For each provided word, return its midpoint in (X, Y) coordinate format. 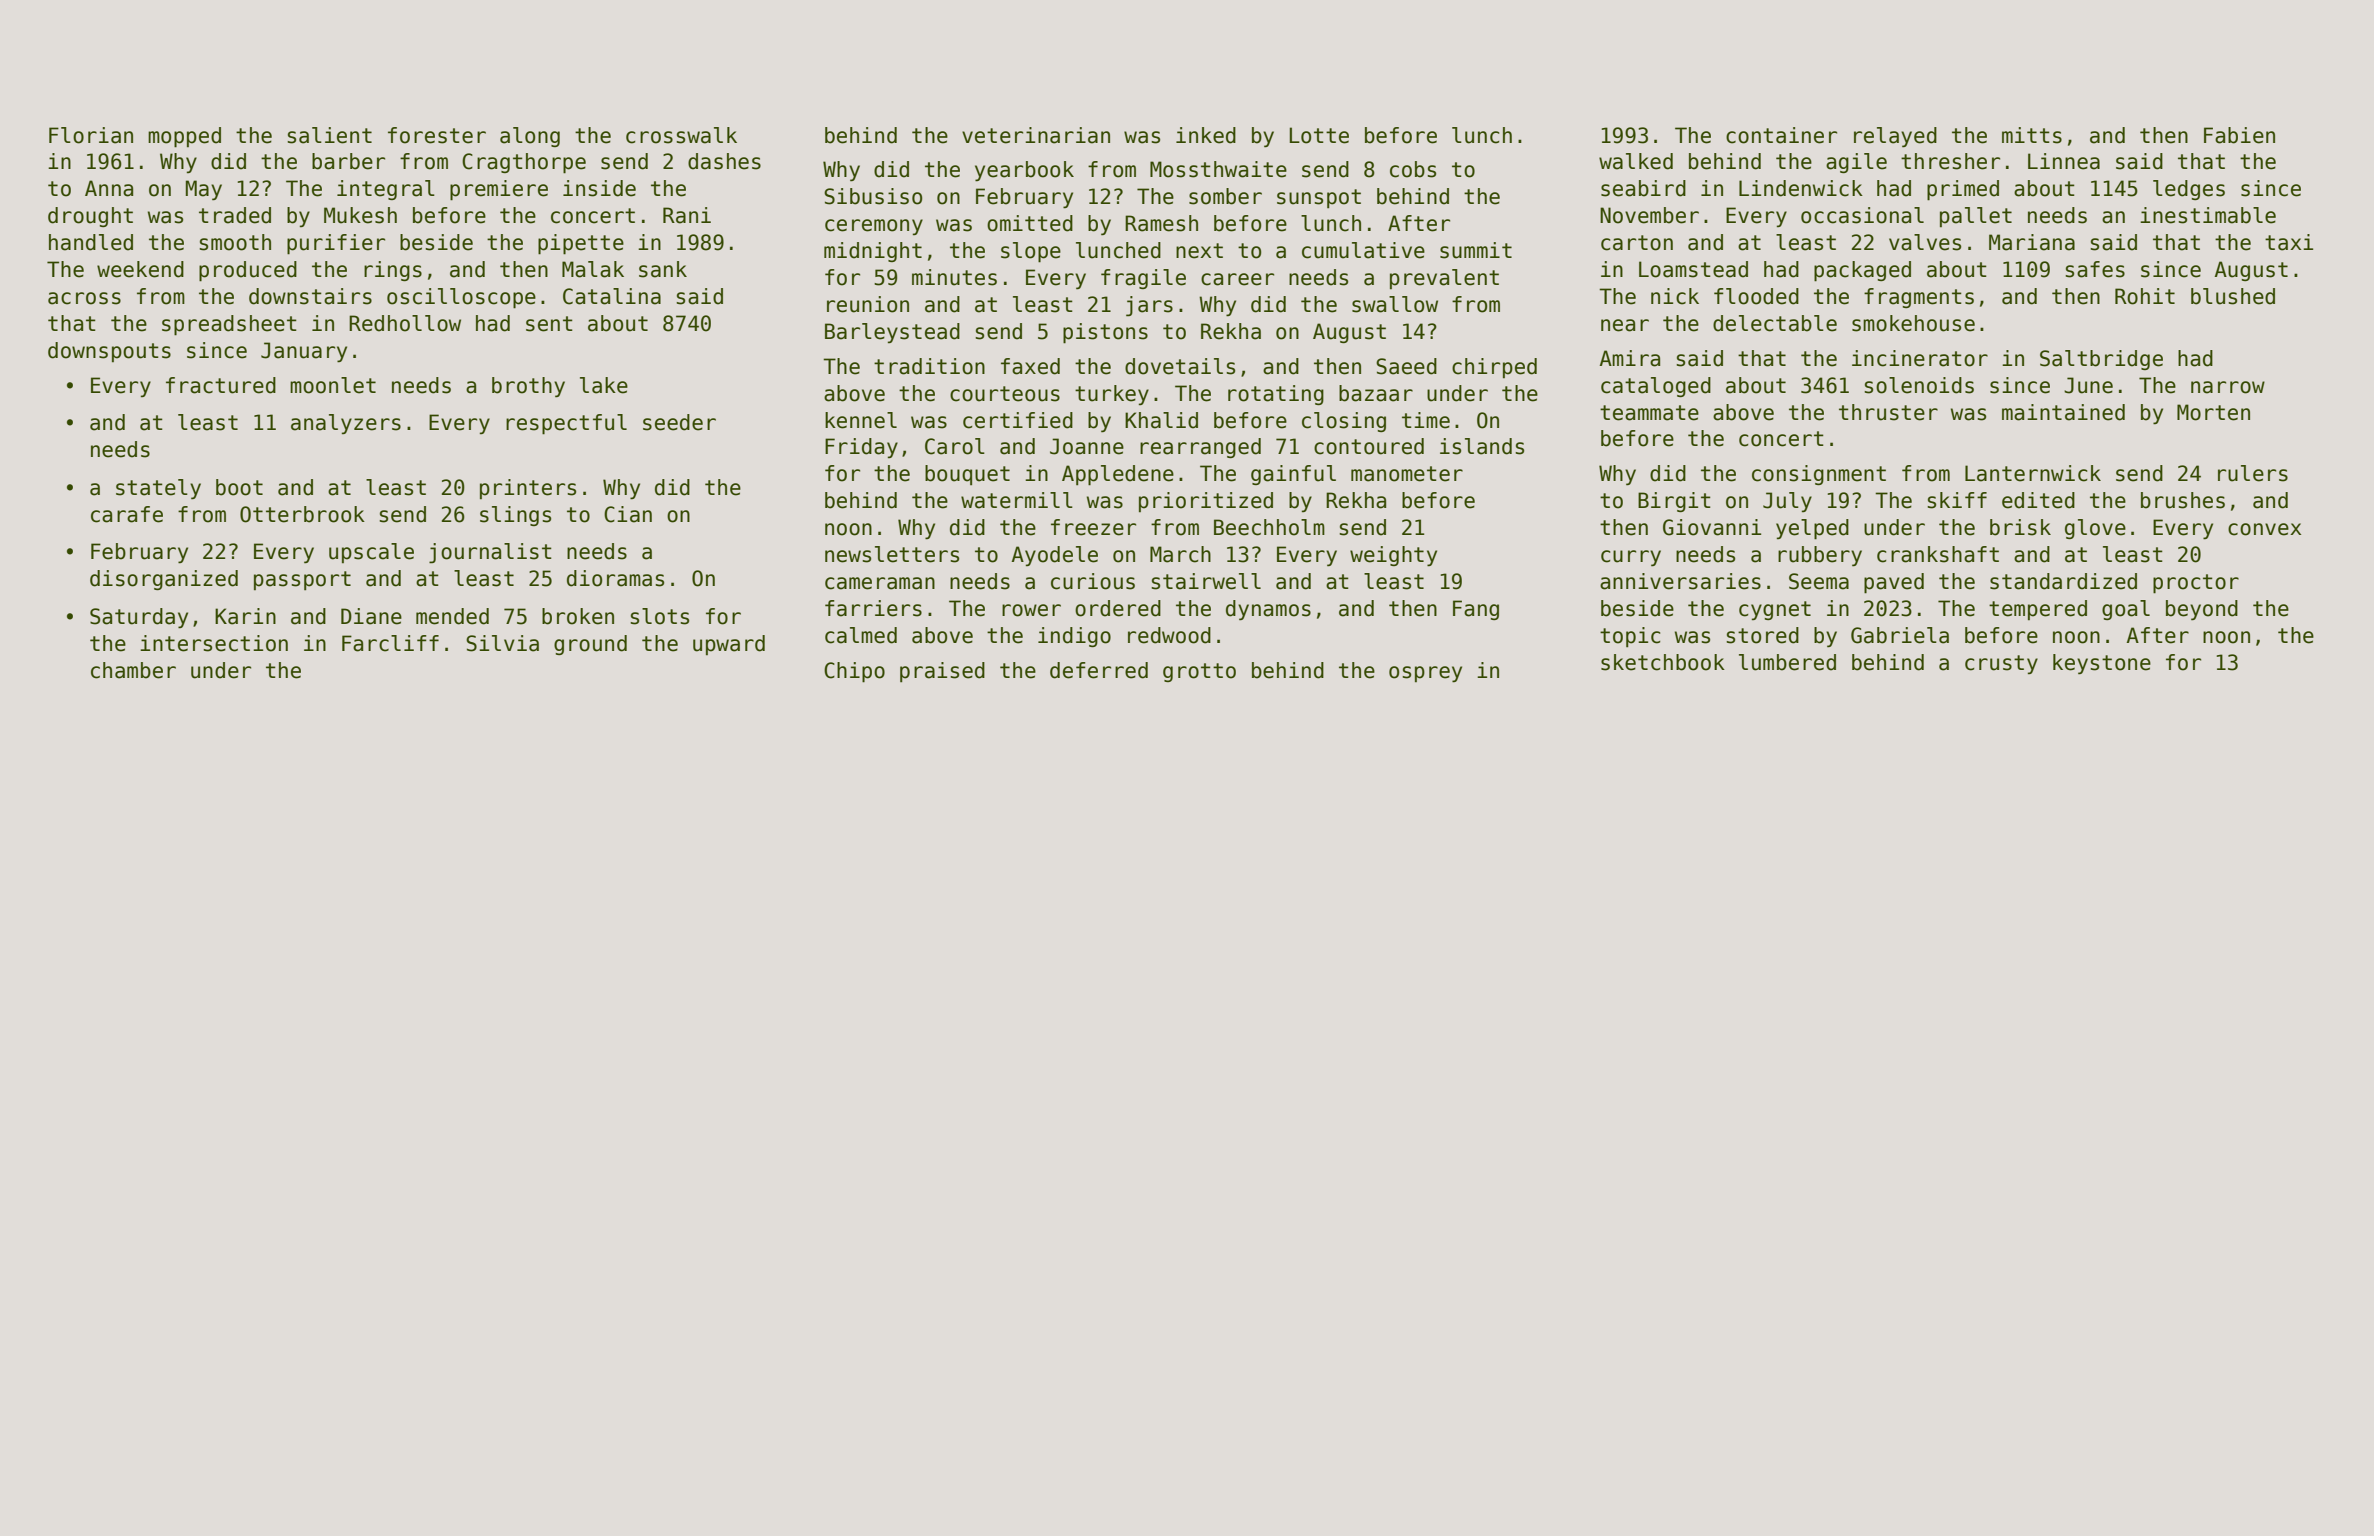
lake (604, 385)
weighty (1393, 556)
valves (1925, 242)
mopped (184, 137)
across (84, 298)
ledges (2189, 190)
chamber (133, 670)
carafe (127, 514)
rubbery (1820, 556)
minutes (954, 277)
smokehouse (1913, 323)
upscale (371, 553)
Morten (2213, 412)
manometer (1407, 474)
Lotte (1319, 135)
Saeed (1406, 366)
